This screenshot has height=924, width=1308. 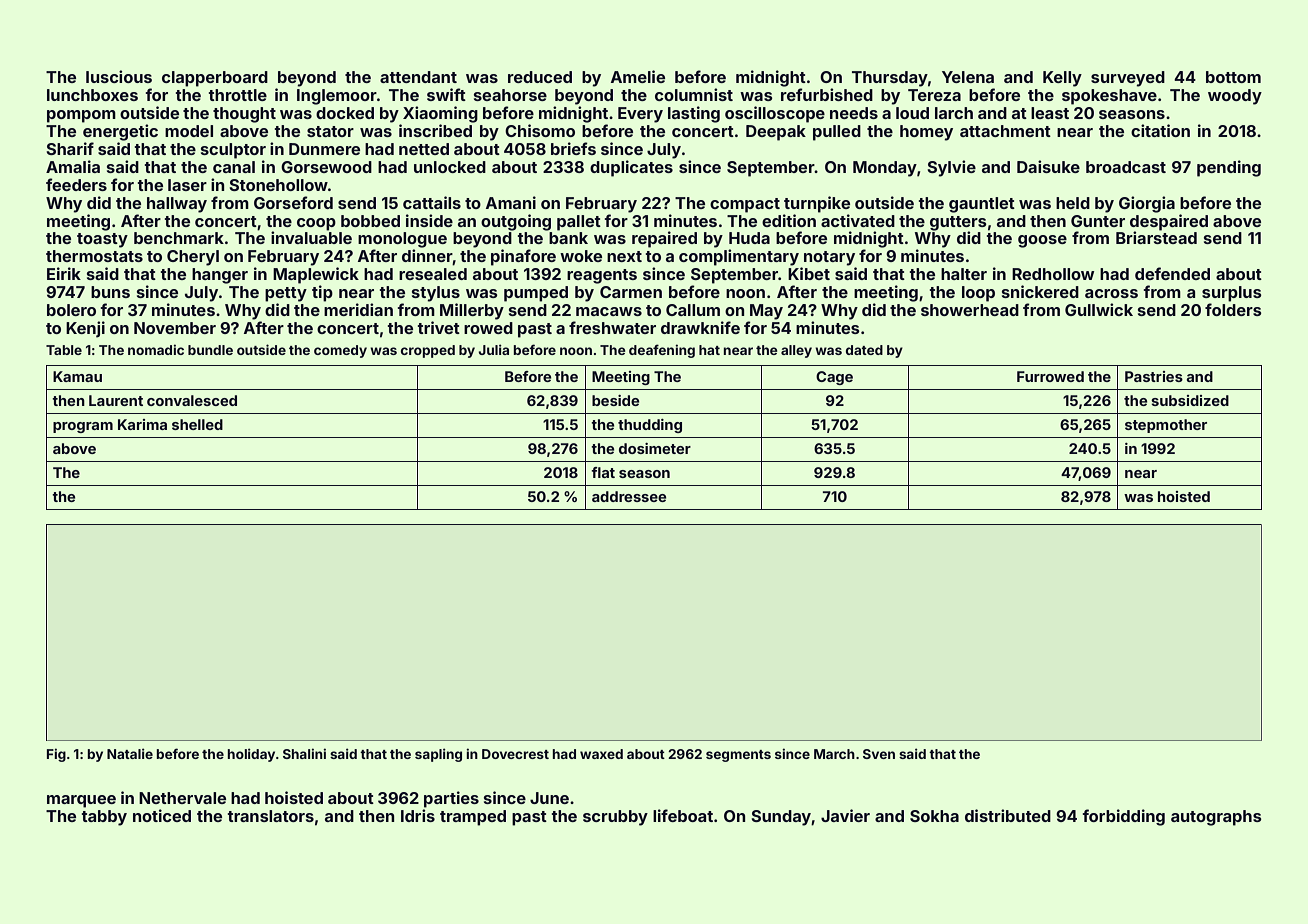 I want to click on feeders, so click(x=76, y=184).
